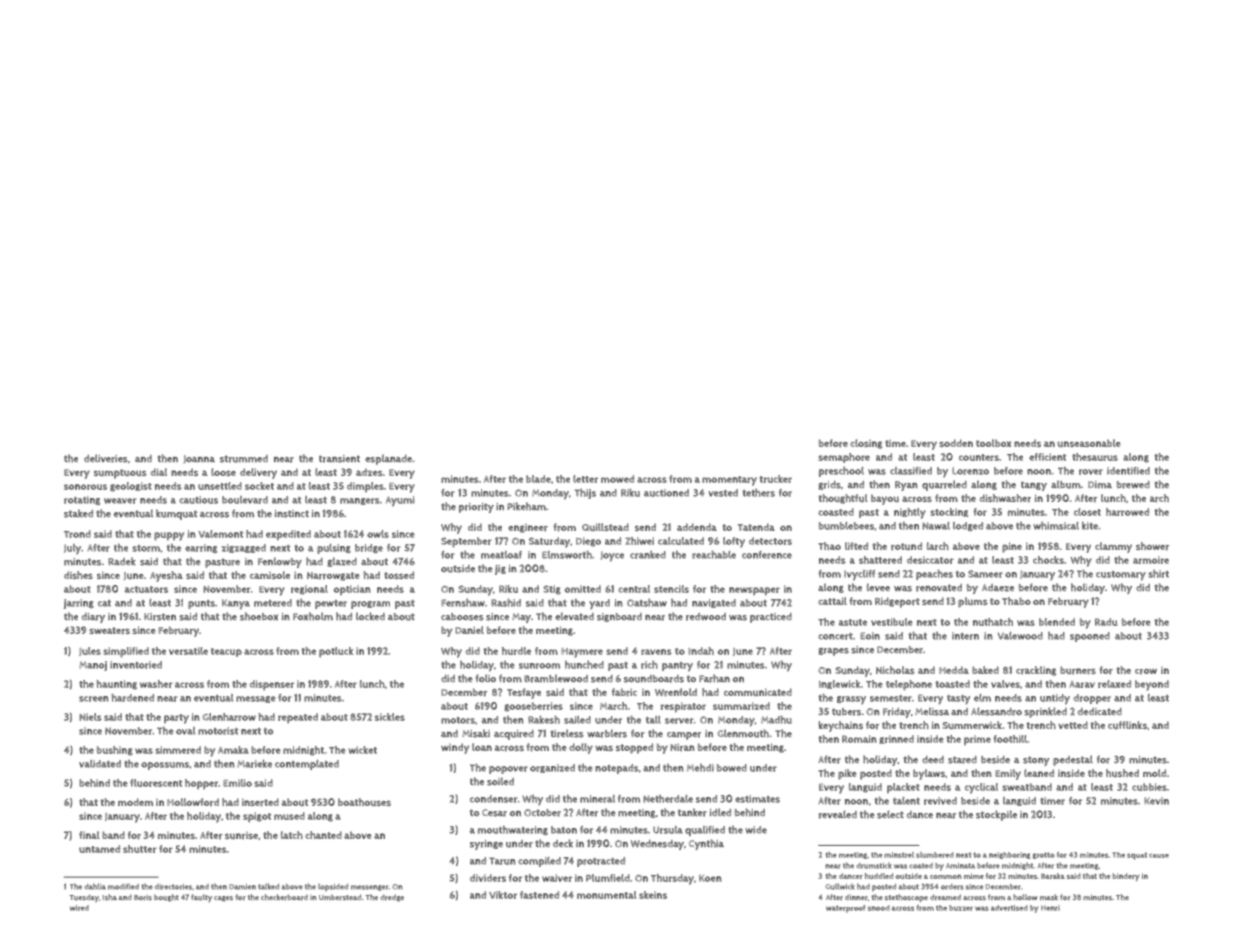  Describe the element at coordinates (1089, 443) in the screenshot. I see `unseasonable` at that location.
